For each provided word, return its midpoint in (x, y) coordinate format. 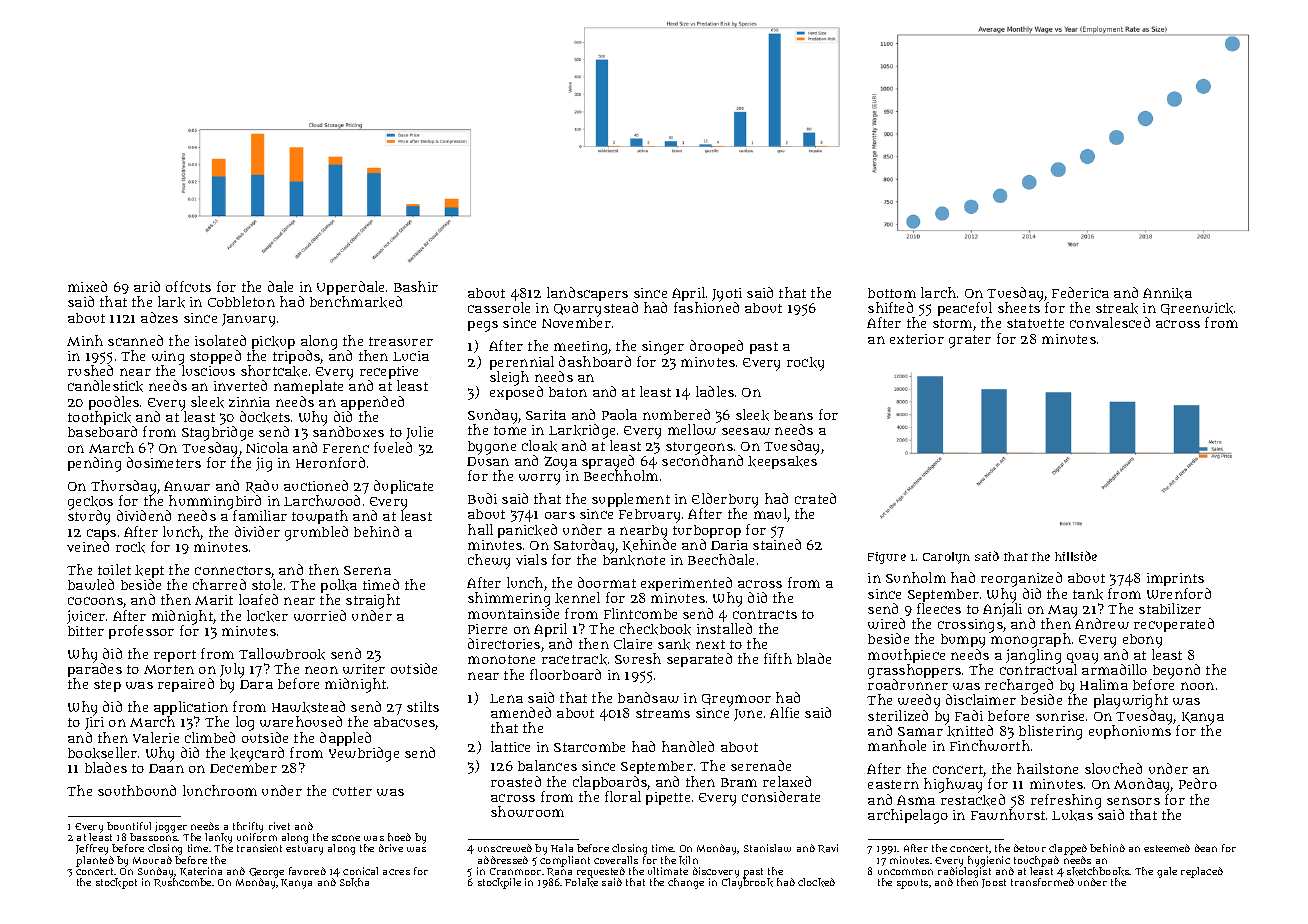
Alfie (784, 712)
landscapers (587, 294)
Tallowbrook (282, 654)
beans (793, 415)
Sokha (354, 882)
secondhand (702, 460)
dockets (265, 417)
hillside (1076, 556)
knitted (970, 731)
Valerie (156, 737)
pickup (273, 342)
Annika (1167, 293)
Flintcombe (640, 613)
